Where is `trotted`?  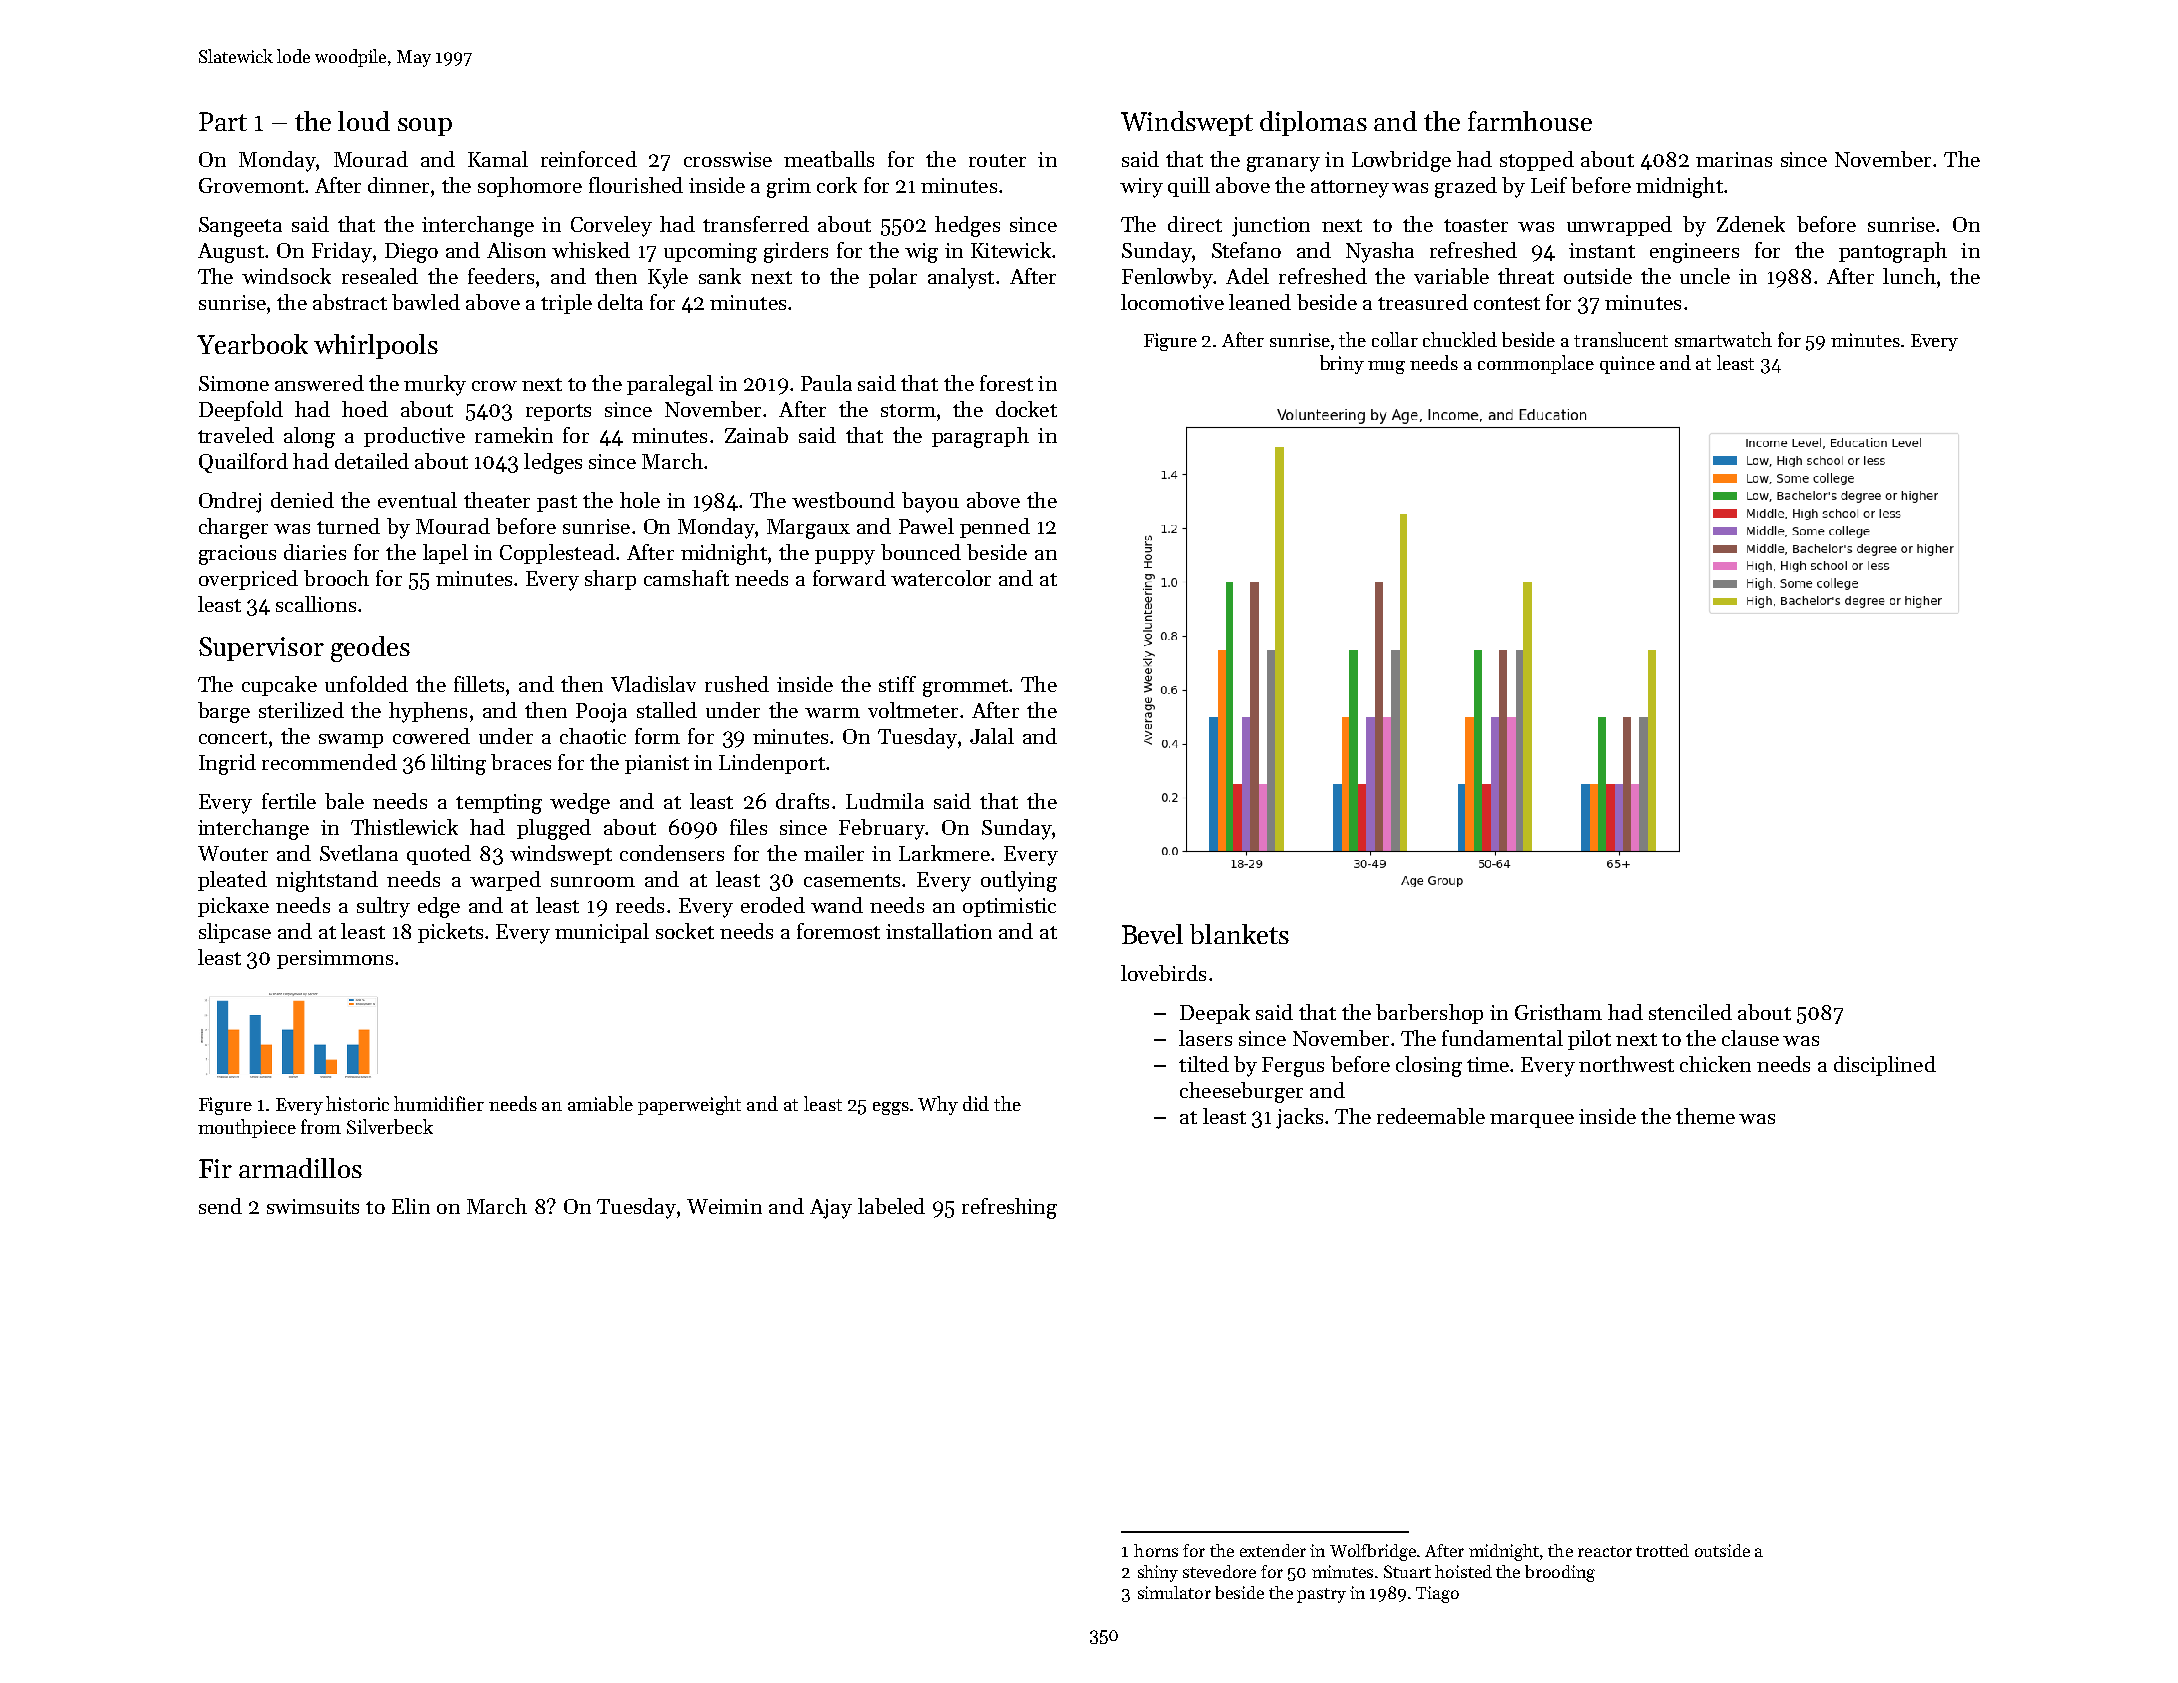
trotted is located at coordinates (1662, 1550).
